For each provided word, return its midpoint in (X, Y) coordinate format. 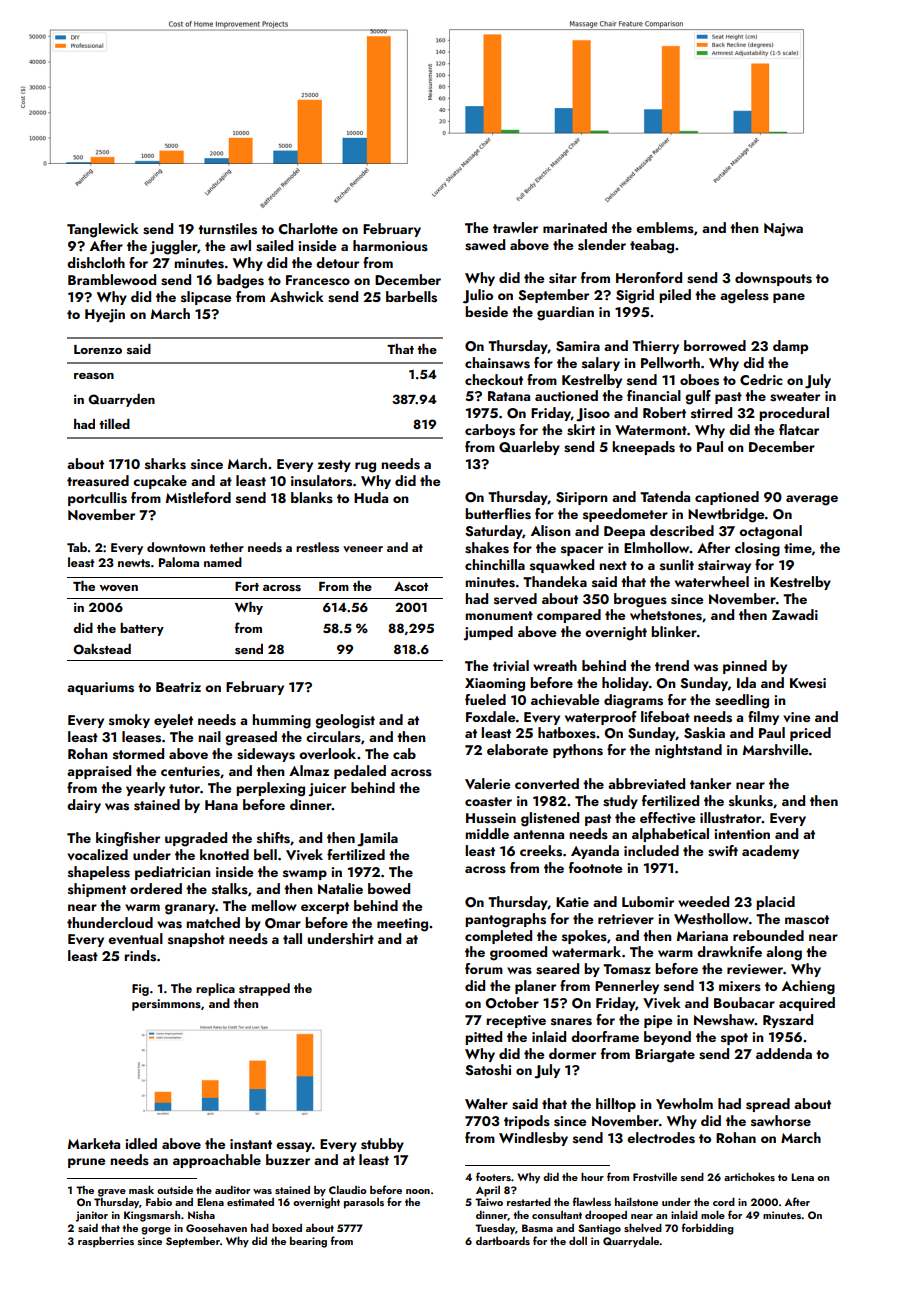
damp (790, 347)
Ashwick (297, 297)
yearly (145, 789)
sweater (795, 397)
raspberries (106, 1242)
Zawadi (795, 614)
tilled (114, 424)
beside (486, 312)
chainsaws (497, 363)
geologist (345, 721)
